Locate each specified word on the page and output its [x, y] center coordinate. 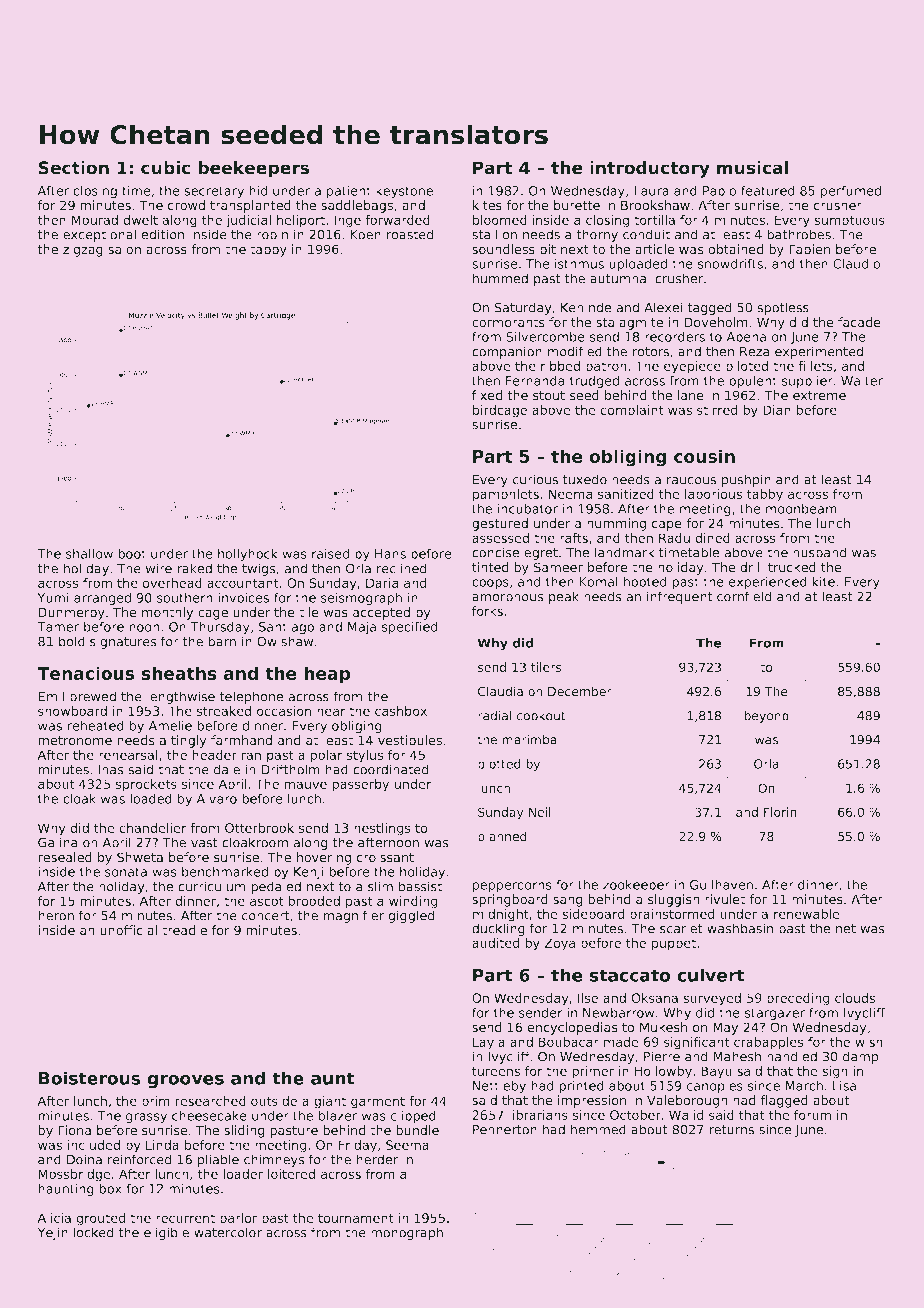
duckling [498, 929]
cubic [165, 167]
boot [132, 554]
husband [819, 552]
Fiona [74, 1130]
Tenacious [85, 673]
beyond [767, 717]
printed [582, 1087]
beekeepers [254, 169]
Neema [570, 494]
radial [494, 716]
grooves [186, 1081]
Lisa [844, 1086]
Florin [780, 812]
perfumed [851, 192]
